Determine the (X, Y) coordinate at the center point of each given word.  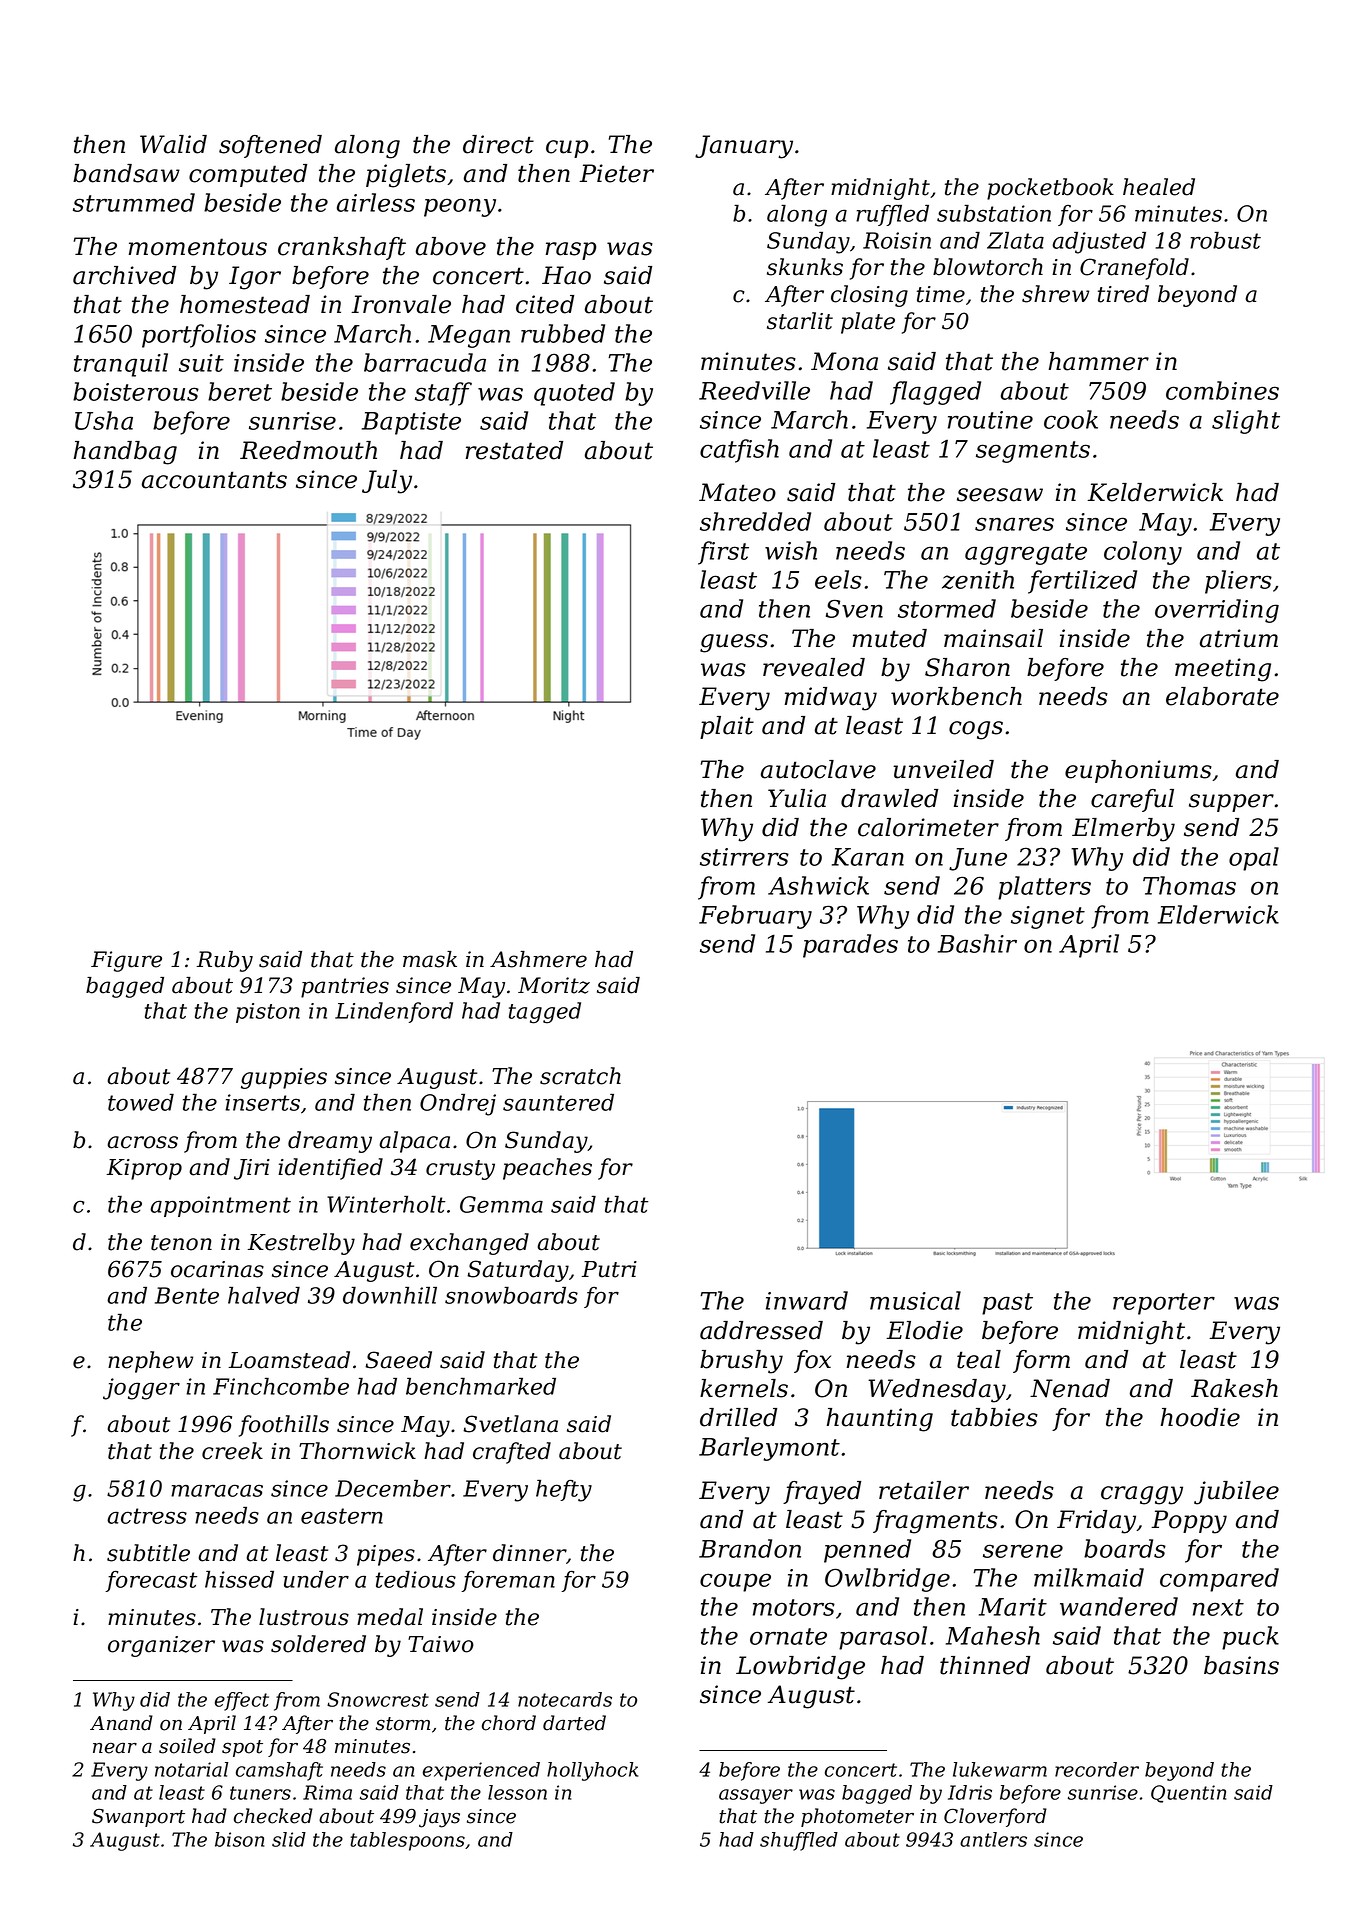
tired (1123, 294)
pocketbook (1050, 189)
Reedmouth (308, 450)
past (1007, 1304)
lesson (517, 1792)
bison (239, 1839)
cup (567, 149)
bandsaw (126, 173)
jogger (141, 1389)
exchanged (469, 1244)
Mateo (737, 492)
